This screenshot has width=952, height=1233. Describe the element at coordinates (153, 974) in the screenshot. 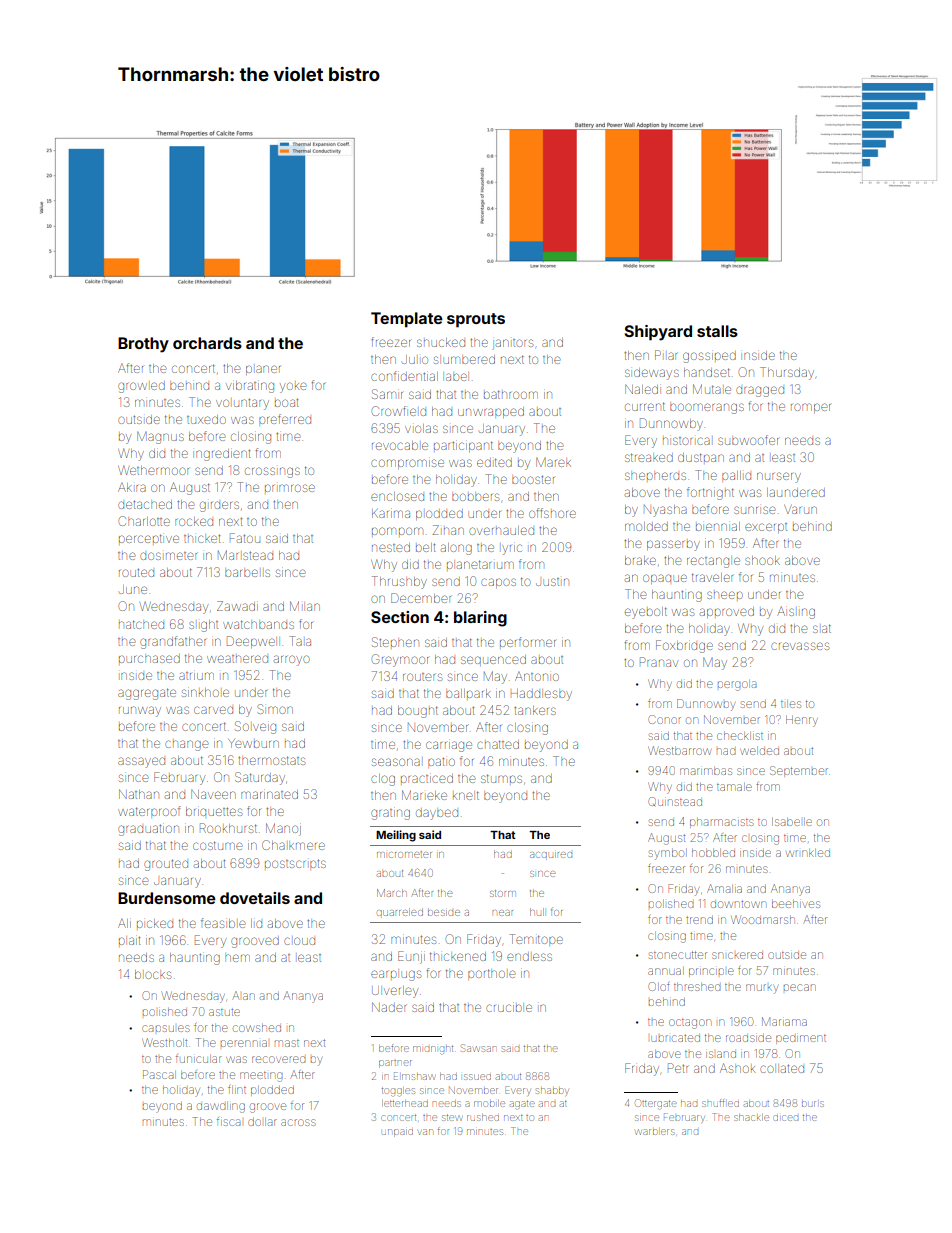

I see `blocks` at that location.
